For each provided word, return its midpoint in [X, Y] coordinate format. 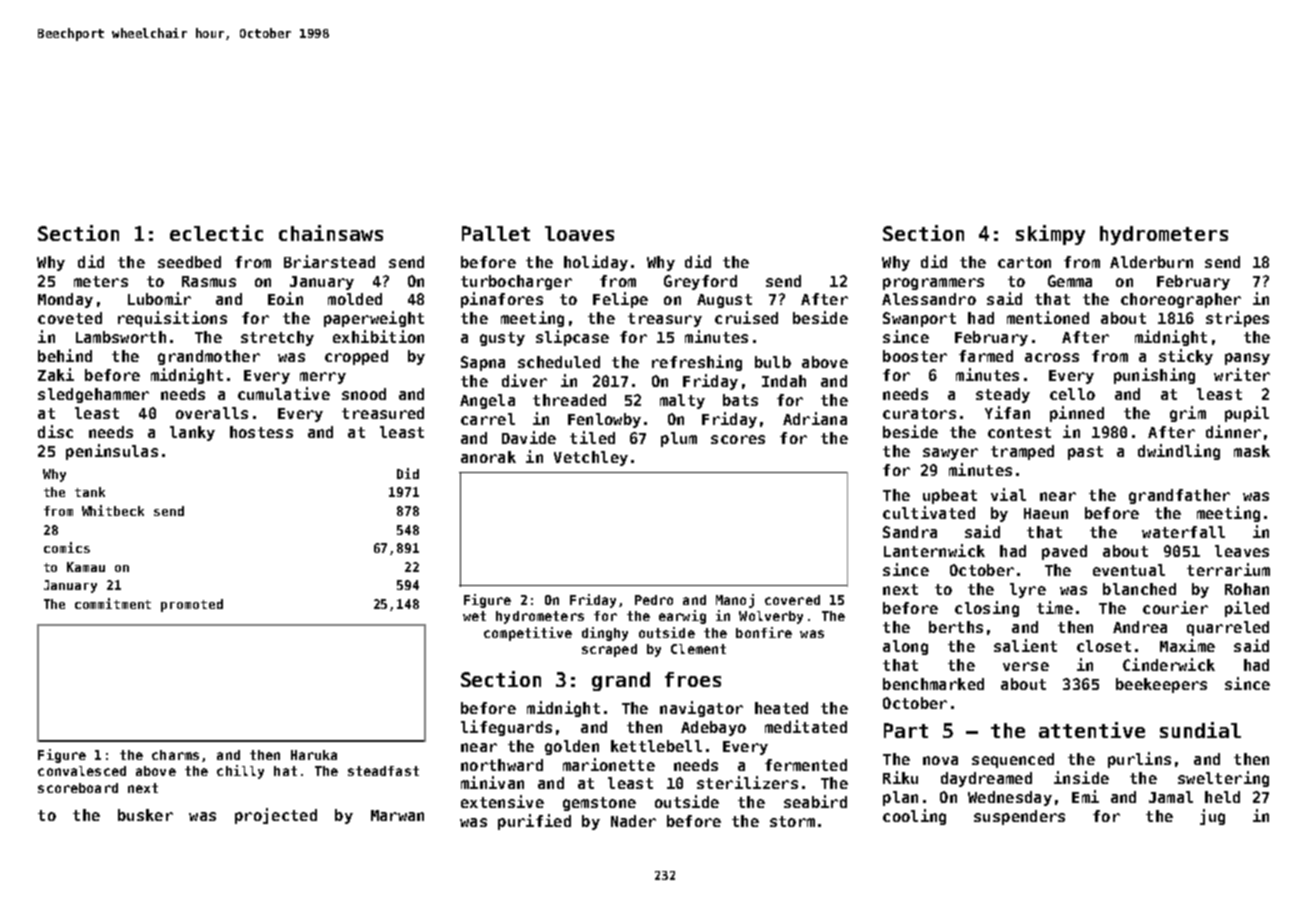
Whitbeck [113, 510]
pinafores [502, 300]
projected [276, 816]
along [905, 647]
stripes [1237, 319]
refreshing [697, 363]
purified [534, 822]
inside [1081, 777]
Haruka [314, 755]
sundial [1200, 730]
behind [65, 355]
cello [1072, 394]
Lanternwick [934, 550]
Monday [65, 300]
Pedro [654, 600]
